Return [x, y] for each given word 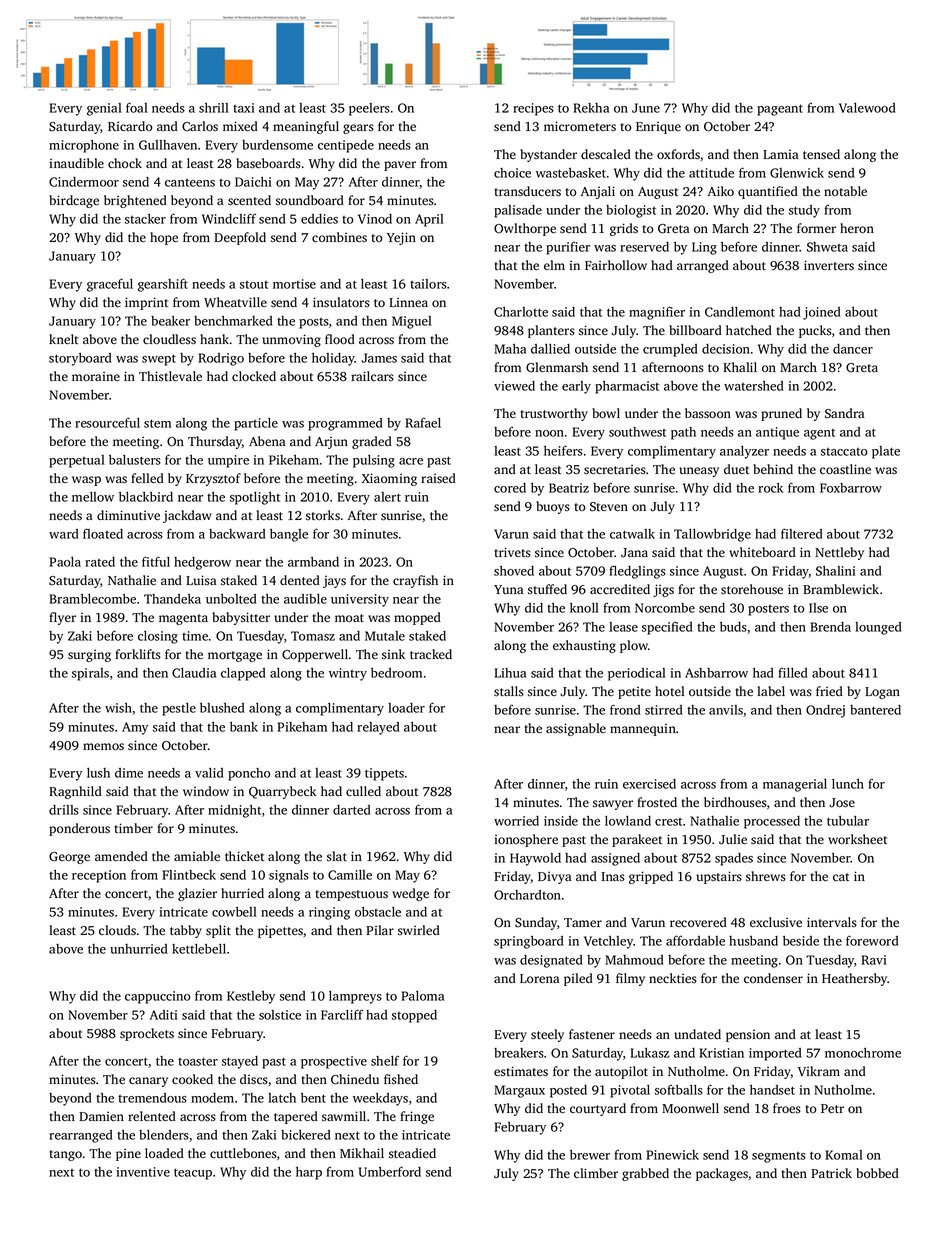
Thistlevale [170, 376]
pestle [179, 709]
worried [516, 821]
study [804, 211]
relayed [378, 728]
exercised [649, 784]
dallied [550, 349]
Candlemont [740, 312]
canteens [190, 183]
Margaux [519, 1091]
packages [722, 1174]
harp [309, 1173]
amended [121, 856]
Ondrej [825, 711]
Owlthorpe [525, 229]
